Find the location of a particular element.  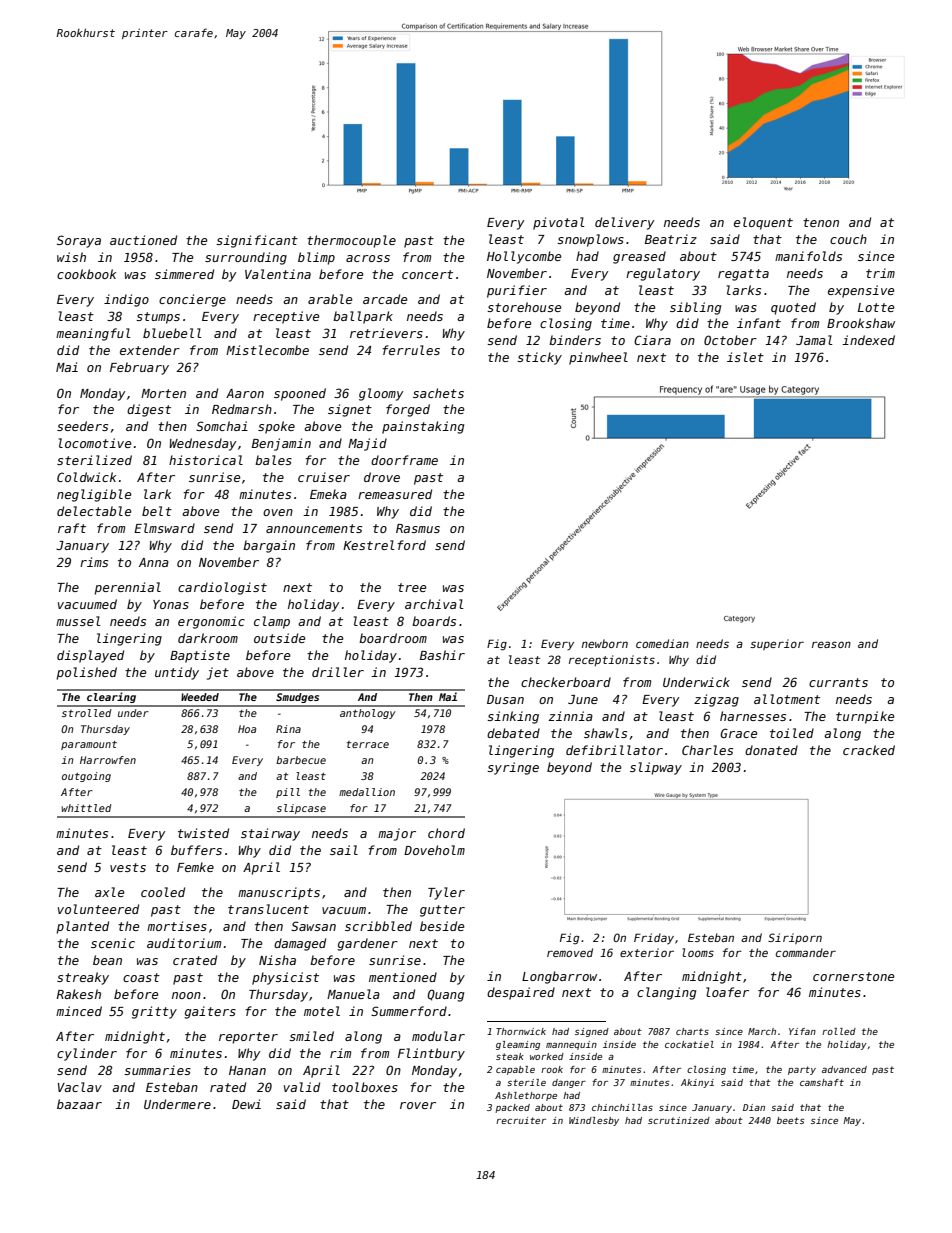

eloquent is located at coordinates (763, 223).
